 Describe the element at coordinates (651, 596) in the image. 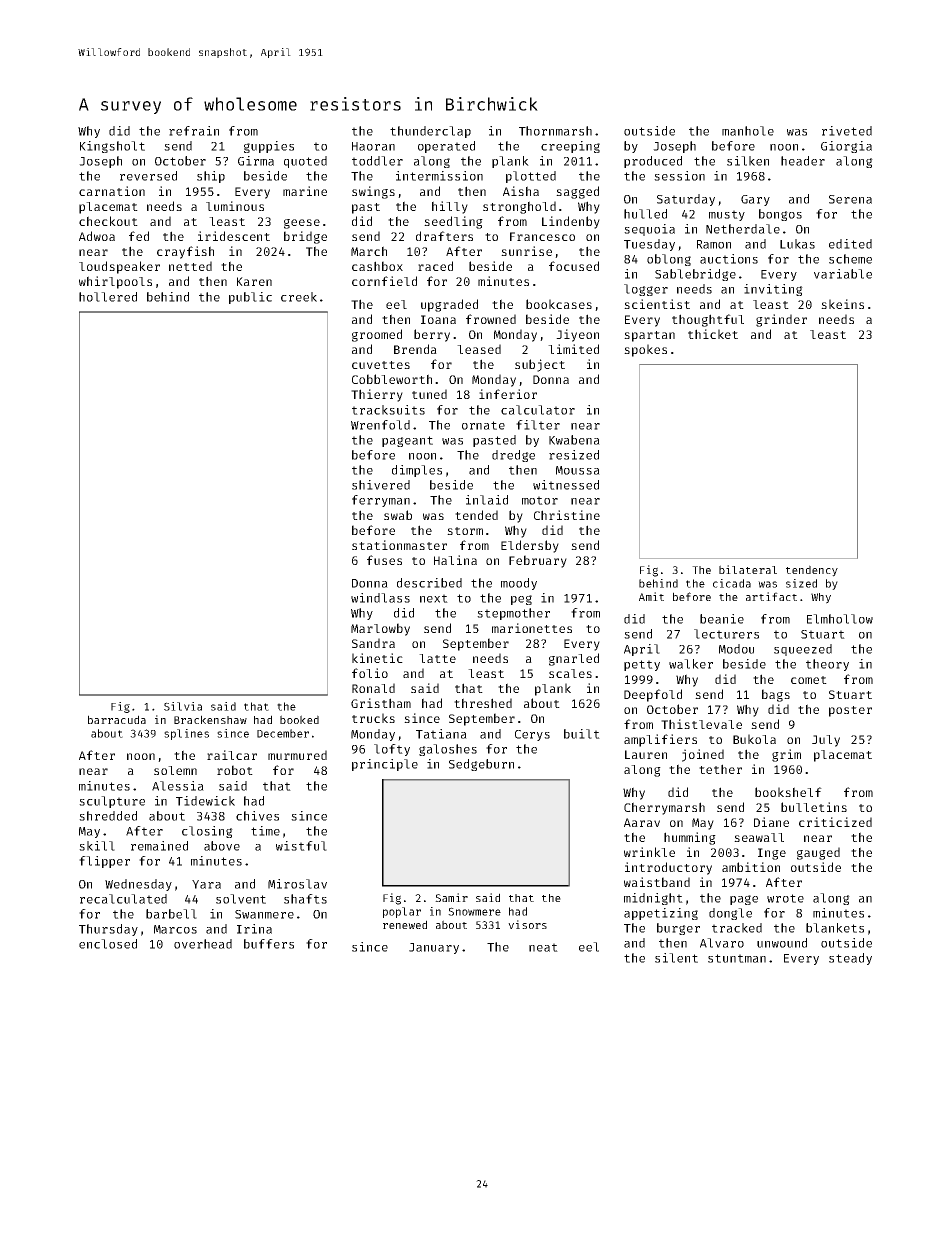

I see `Amit` at that location.
